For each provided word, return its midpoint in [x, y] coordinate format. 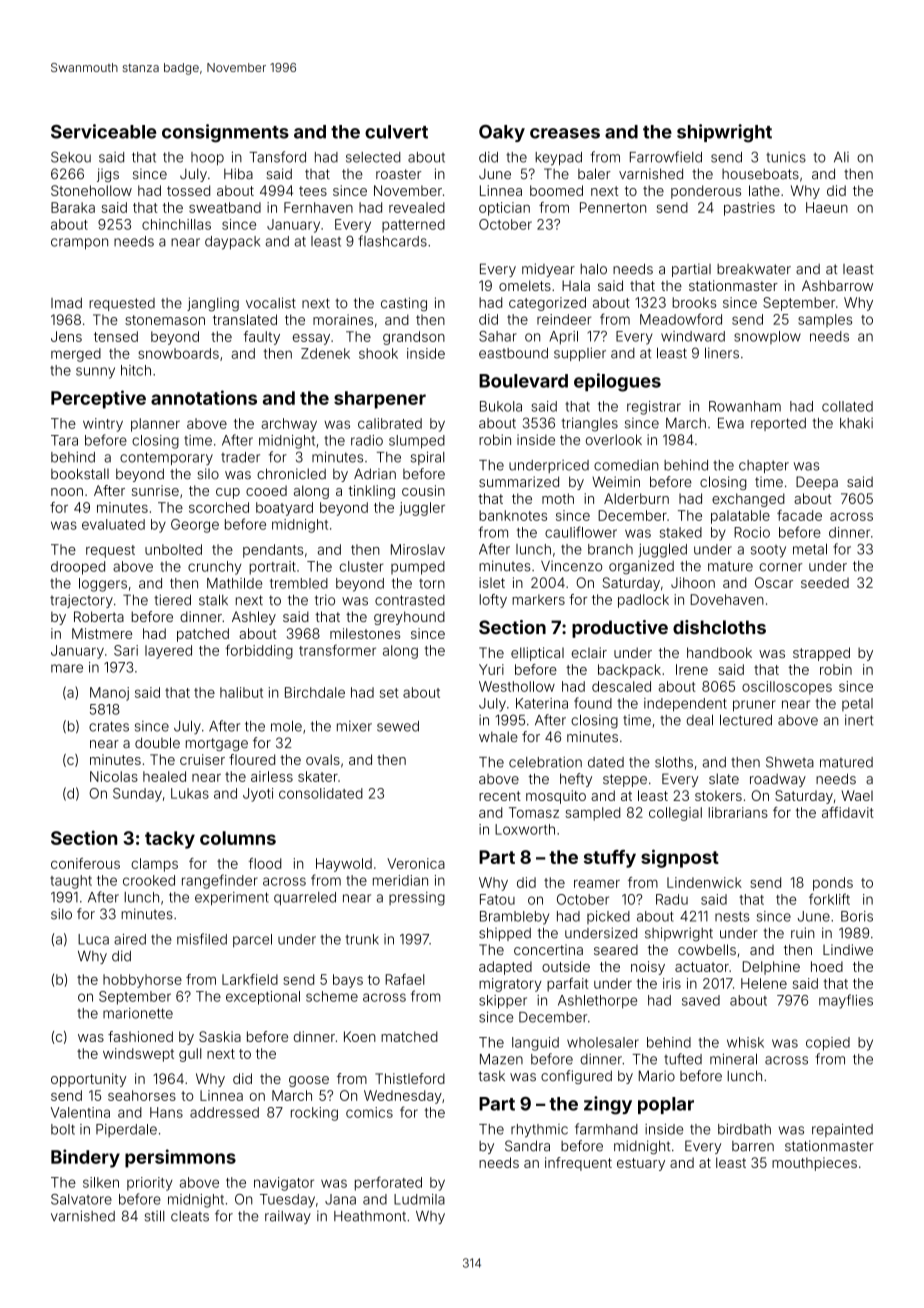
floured [252, 759]
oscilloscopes [787, 688]
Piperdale [126, 1130]
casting [404, 304]
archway [289, 425]
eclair [589, 652]
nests [732, 916]
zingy [608, 1105]
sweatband [225, 207]
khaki [856, 423]
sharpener [380, 400]
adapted [505, 968]
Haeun [827, 207]
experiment [232, 899]
